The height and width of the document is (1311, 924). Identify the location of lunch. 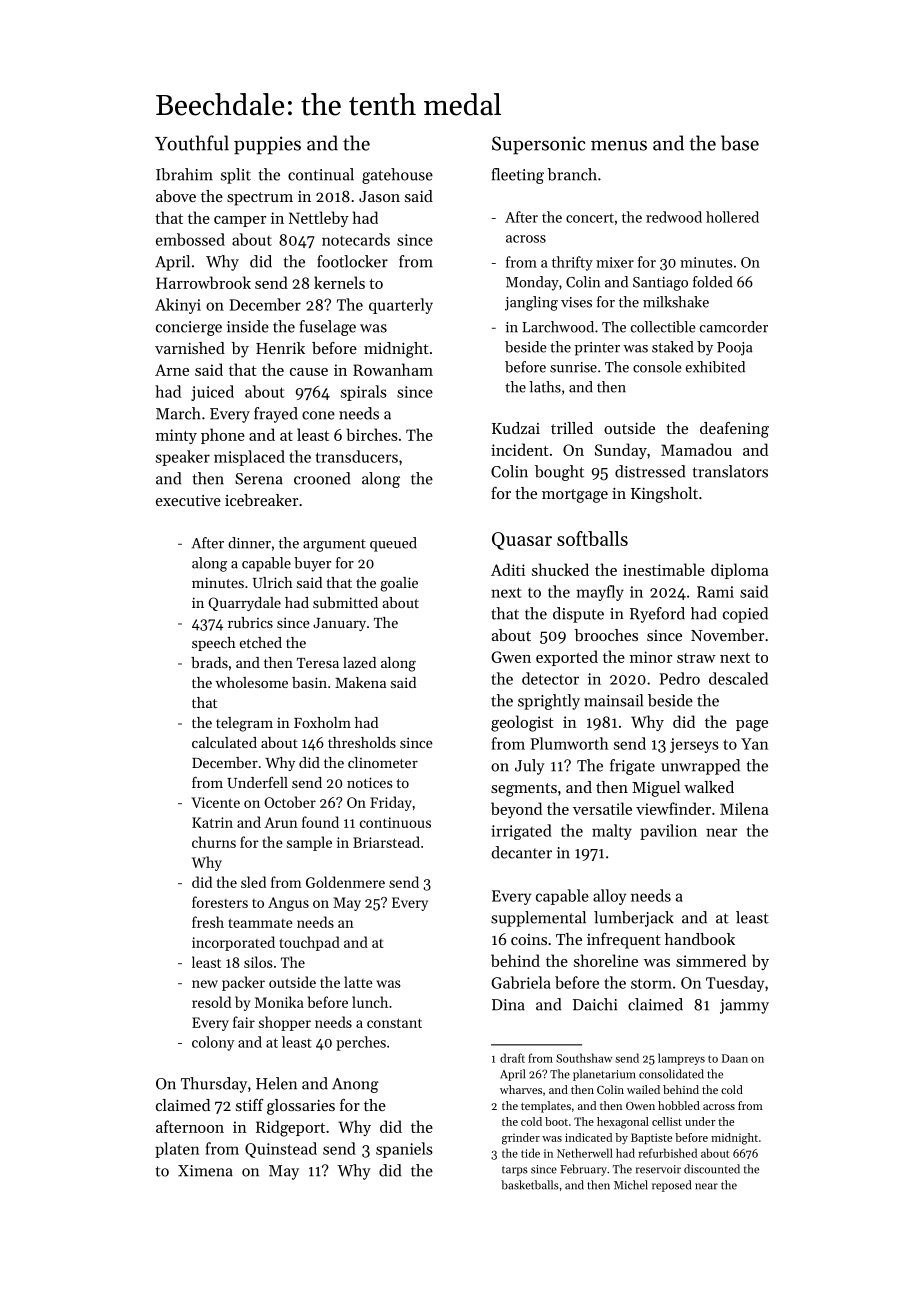
(370, 1002).
